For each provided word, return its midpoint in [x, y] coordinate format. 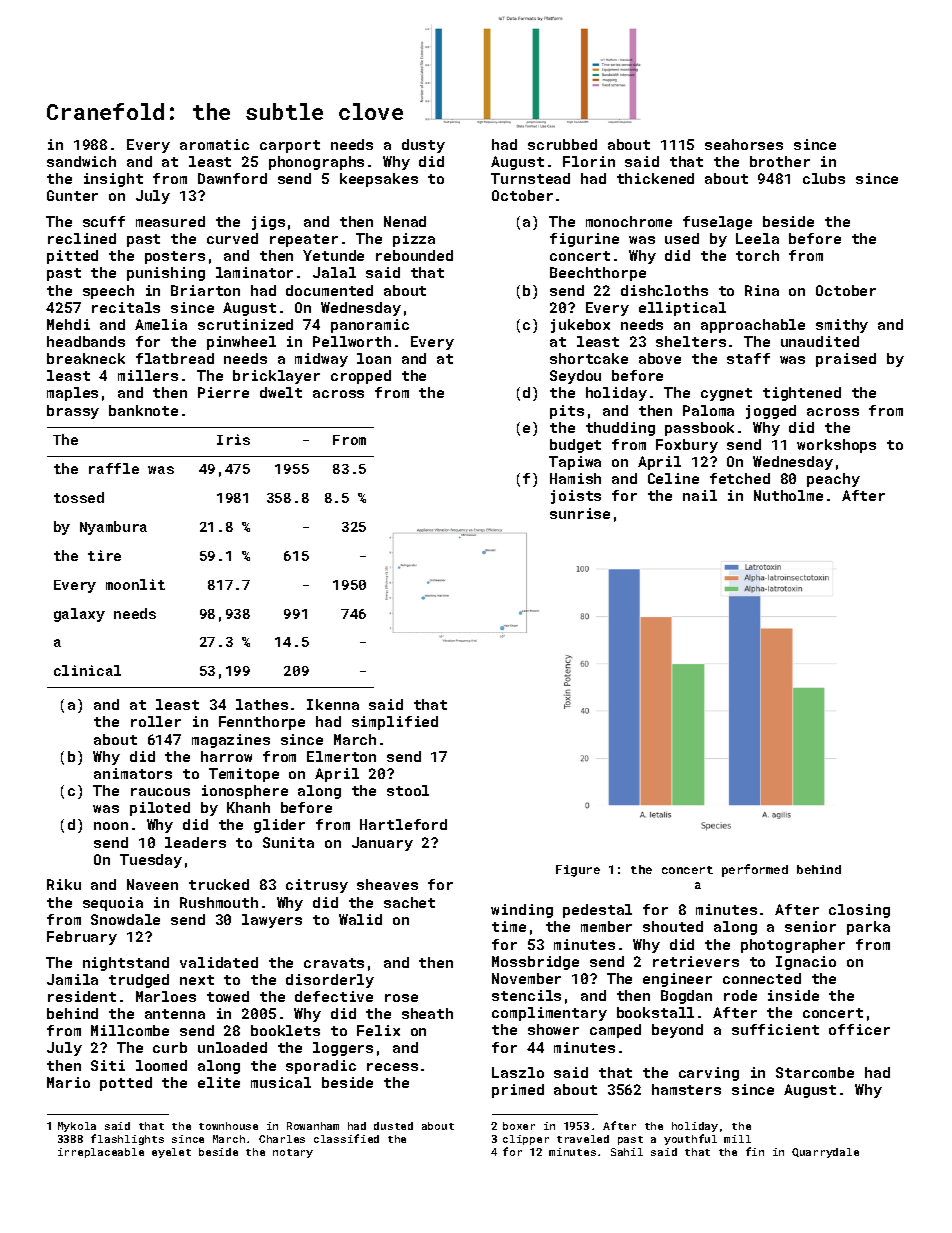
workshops [836, 446]
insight [113, 180]
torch [757, 255]
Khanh [248, 807]
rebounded [414, 255]
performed [755, 870]
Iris [233, 439]
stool [408, 790]
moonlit [135, 584]
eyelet [171, 1153]
